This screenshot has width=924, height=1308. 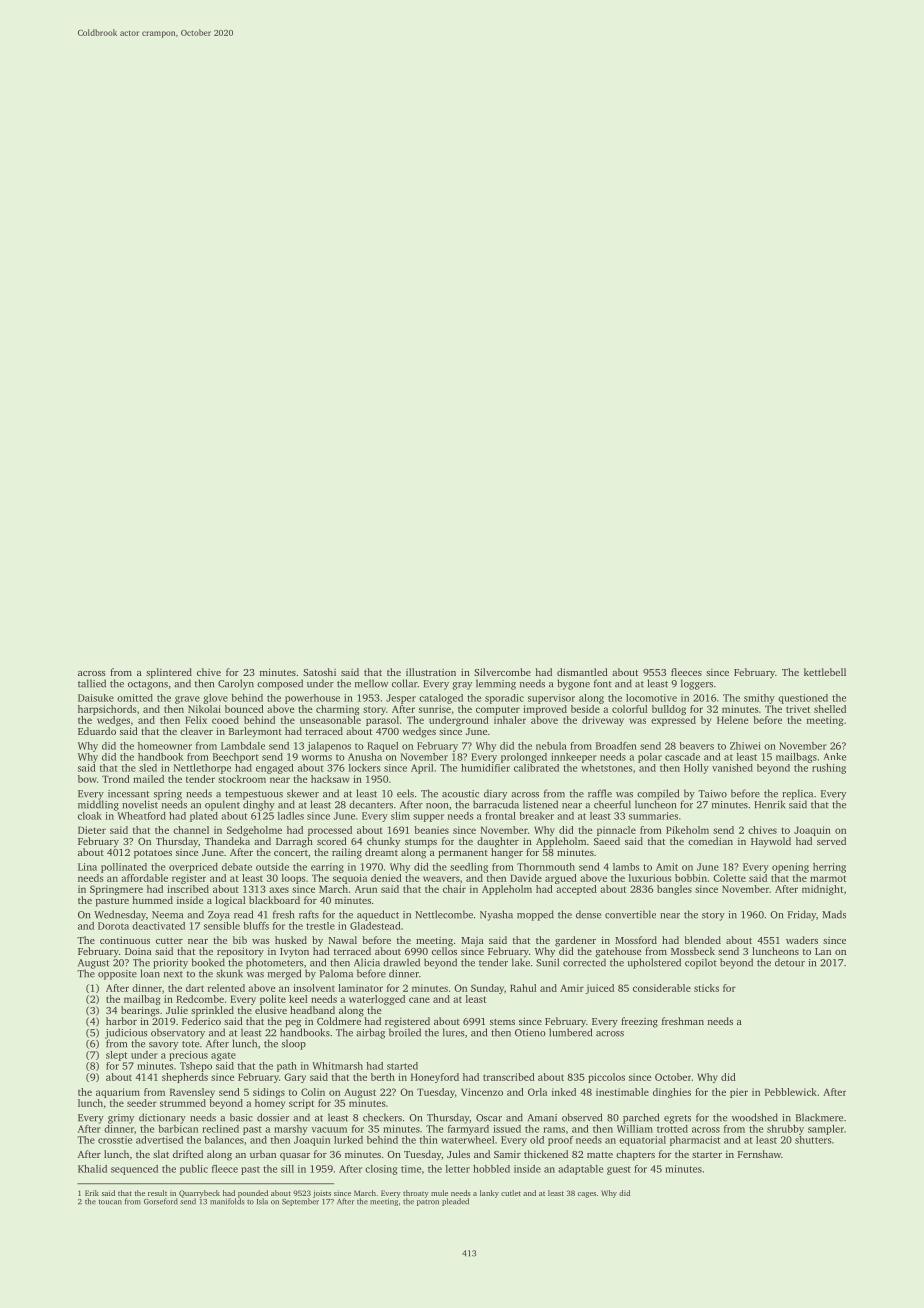 What do you see at coordinates (729, 878) in the screenshot?
I see `Colette` at bounding box center [729, 878].
